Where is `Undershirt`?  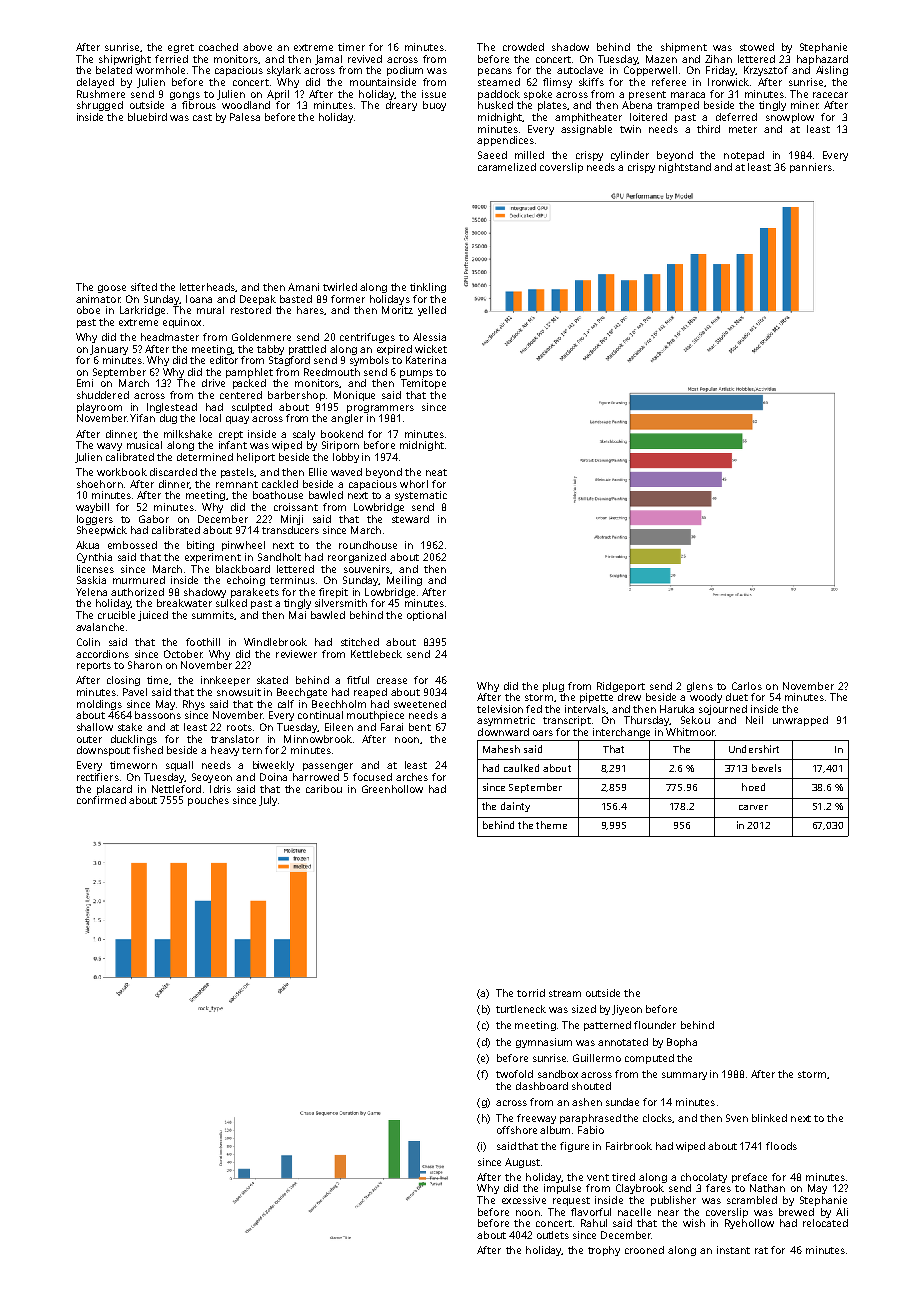
Undershirt is located at coordinates (754, 749).
